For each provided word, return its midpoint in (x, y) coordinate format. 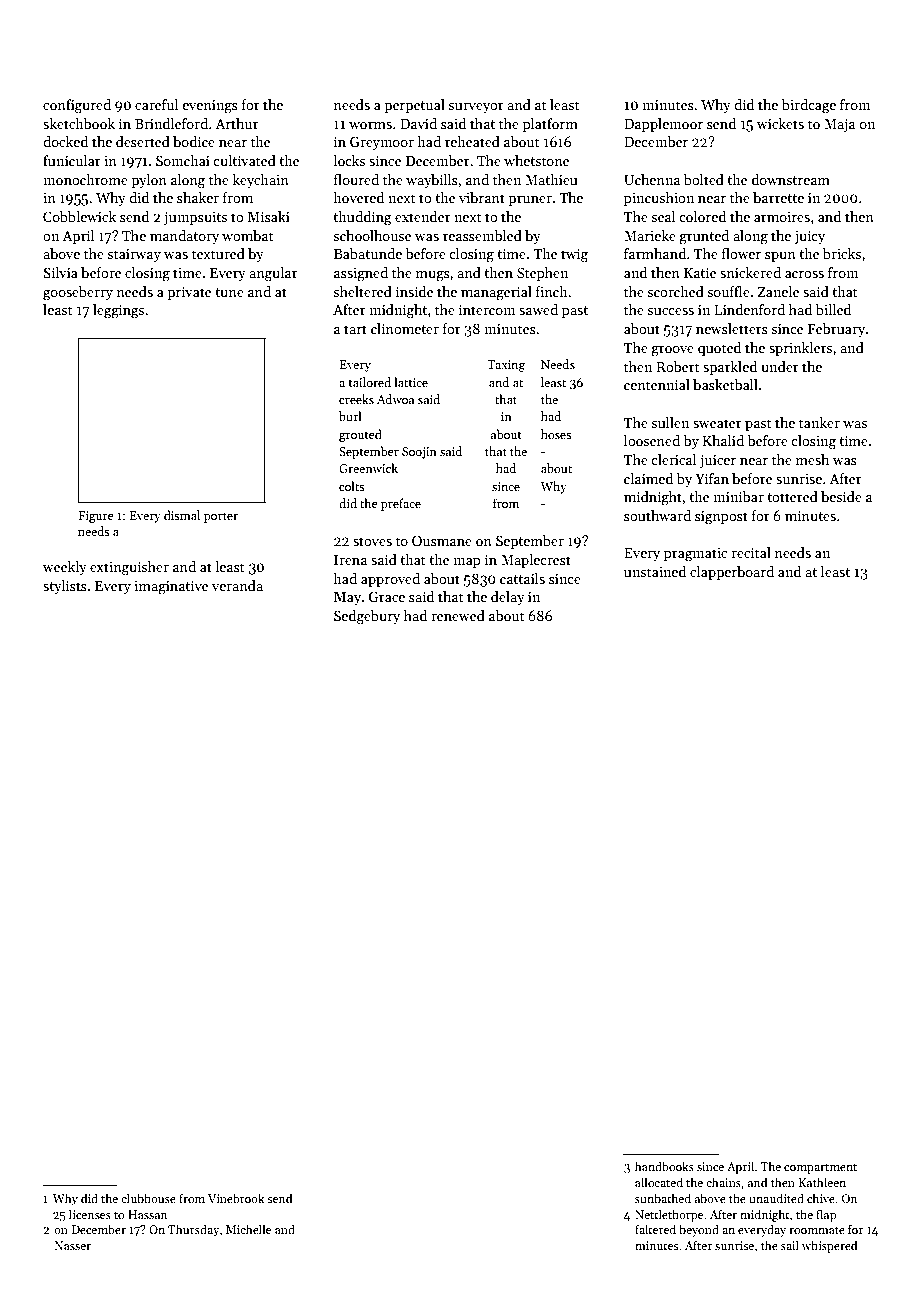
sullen (670, 422)
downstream (791, 179)
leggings (118, 311)
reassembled (482, 235)
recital (751, 552)
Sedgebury (367, 617)
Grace (387, 596)
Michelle (248, 1229)
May (347, 598)
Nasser (73, 1245)
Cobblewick (79, 216)
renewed (458, 615)
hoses (556, 434)
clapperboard (732, 573)
